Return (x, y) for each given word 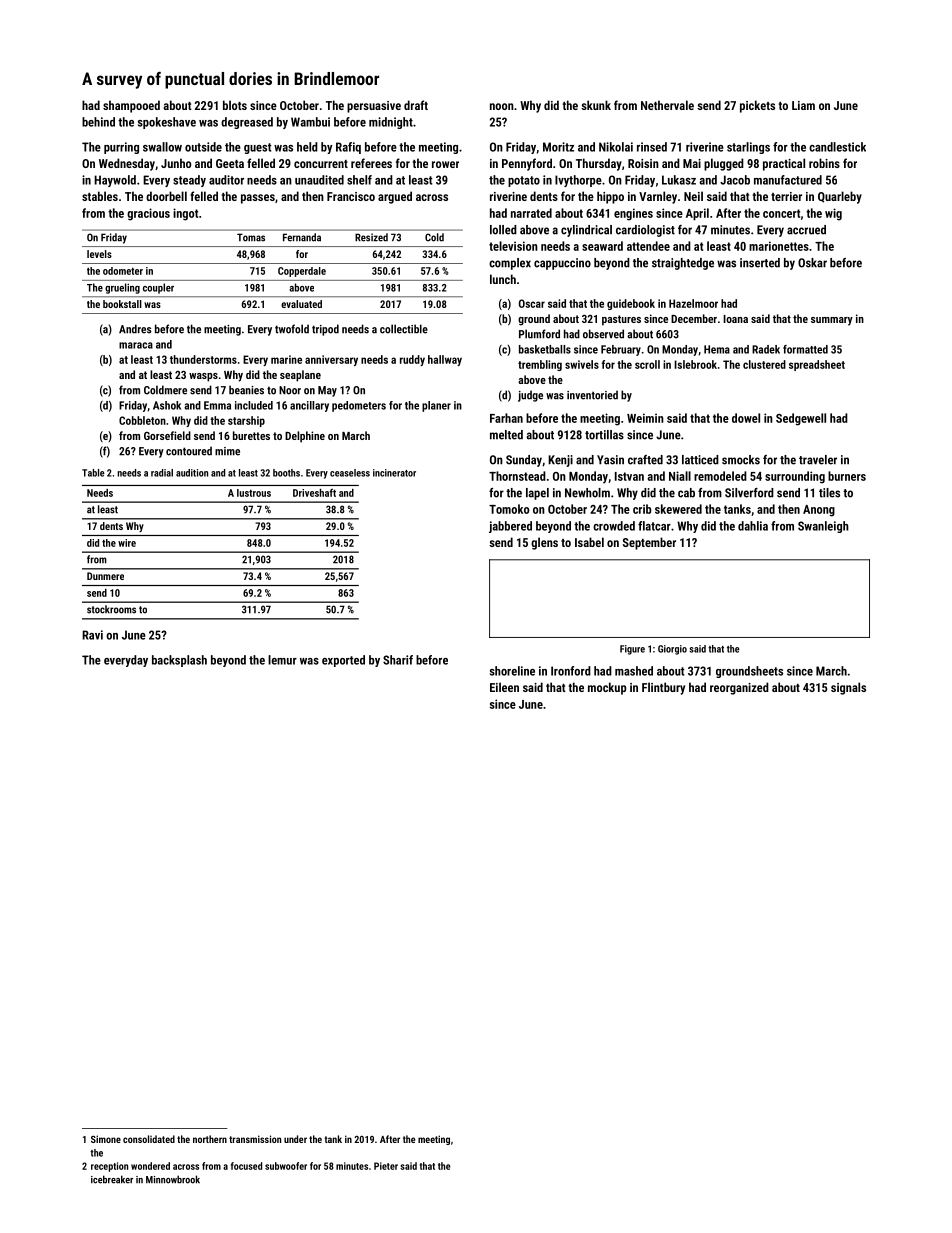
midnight (391, 123)
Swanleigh (823, 527)
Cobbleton (142, 420)
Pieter (386, 1166)
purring (121, 148)
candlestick (837, 147)
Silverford (749, 493)
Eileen (504, 687)
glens (544, 543)
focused (246, 1166)
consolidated (149, 1139)
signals (848, 688)
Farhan (506, 418)
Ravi (92, 635)
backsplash (179, 661)
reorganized (739, 688)
